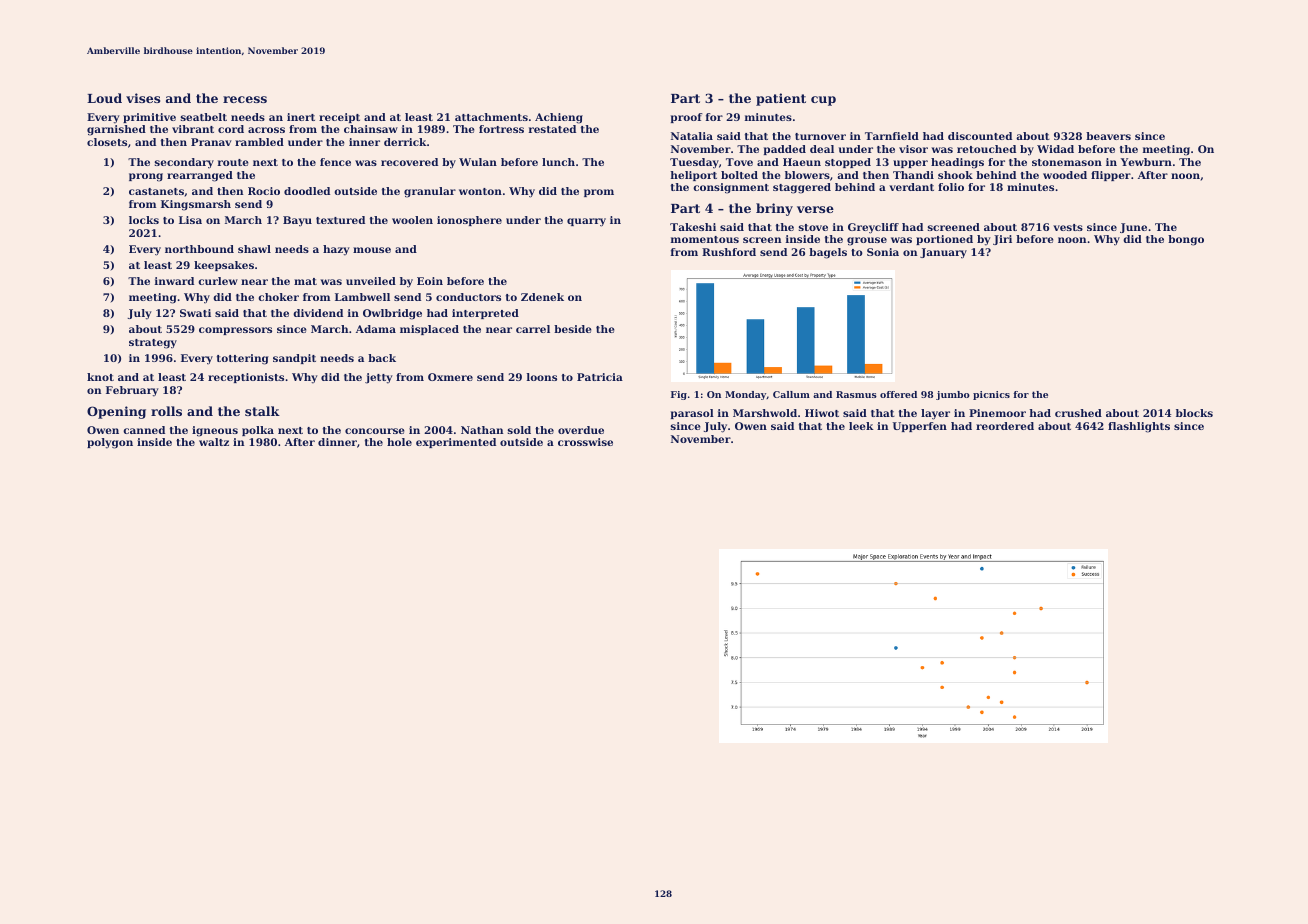 The width and height of the page is (1308, 924). I want to click on picnics, so click(991, 395).
